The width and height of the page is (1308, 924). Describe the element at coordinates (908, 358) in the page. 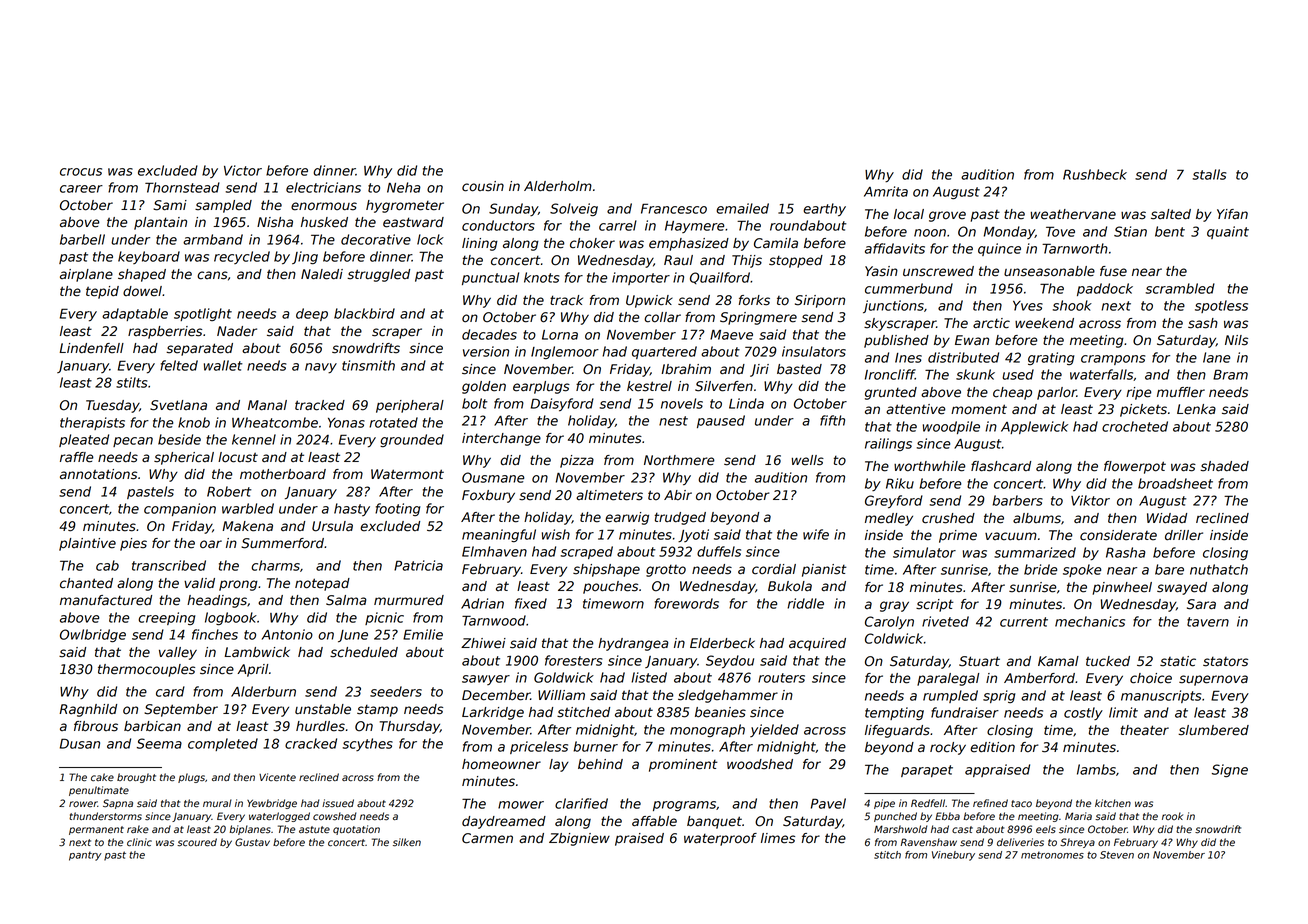

I see `Ines` at that location.
